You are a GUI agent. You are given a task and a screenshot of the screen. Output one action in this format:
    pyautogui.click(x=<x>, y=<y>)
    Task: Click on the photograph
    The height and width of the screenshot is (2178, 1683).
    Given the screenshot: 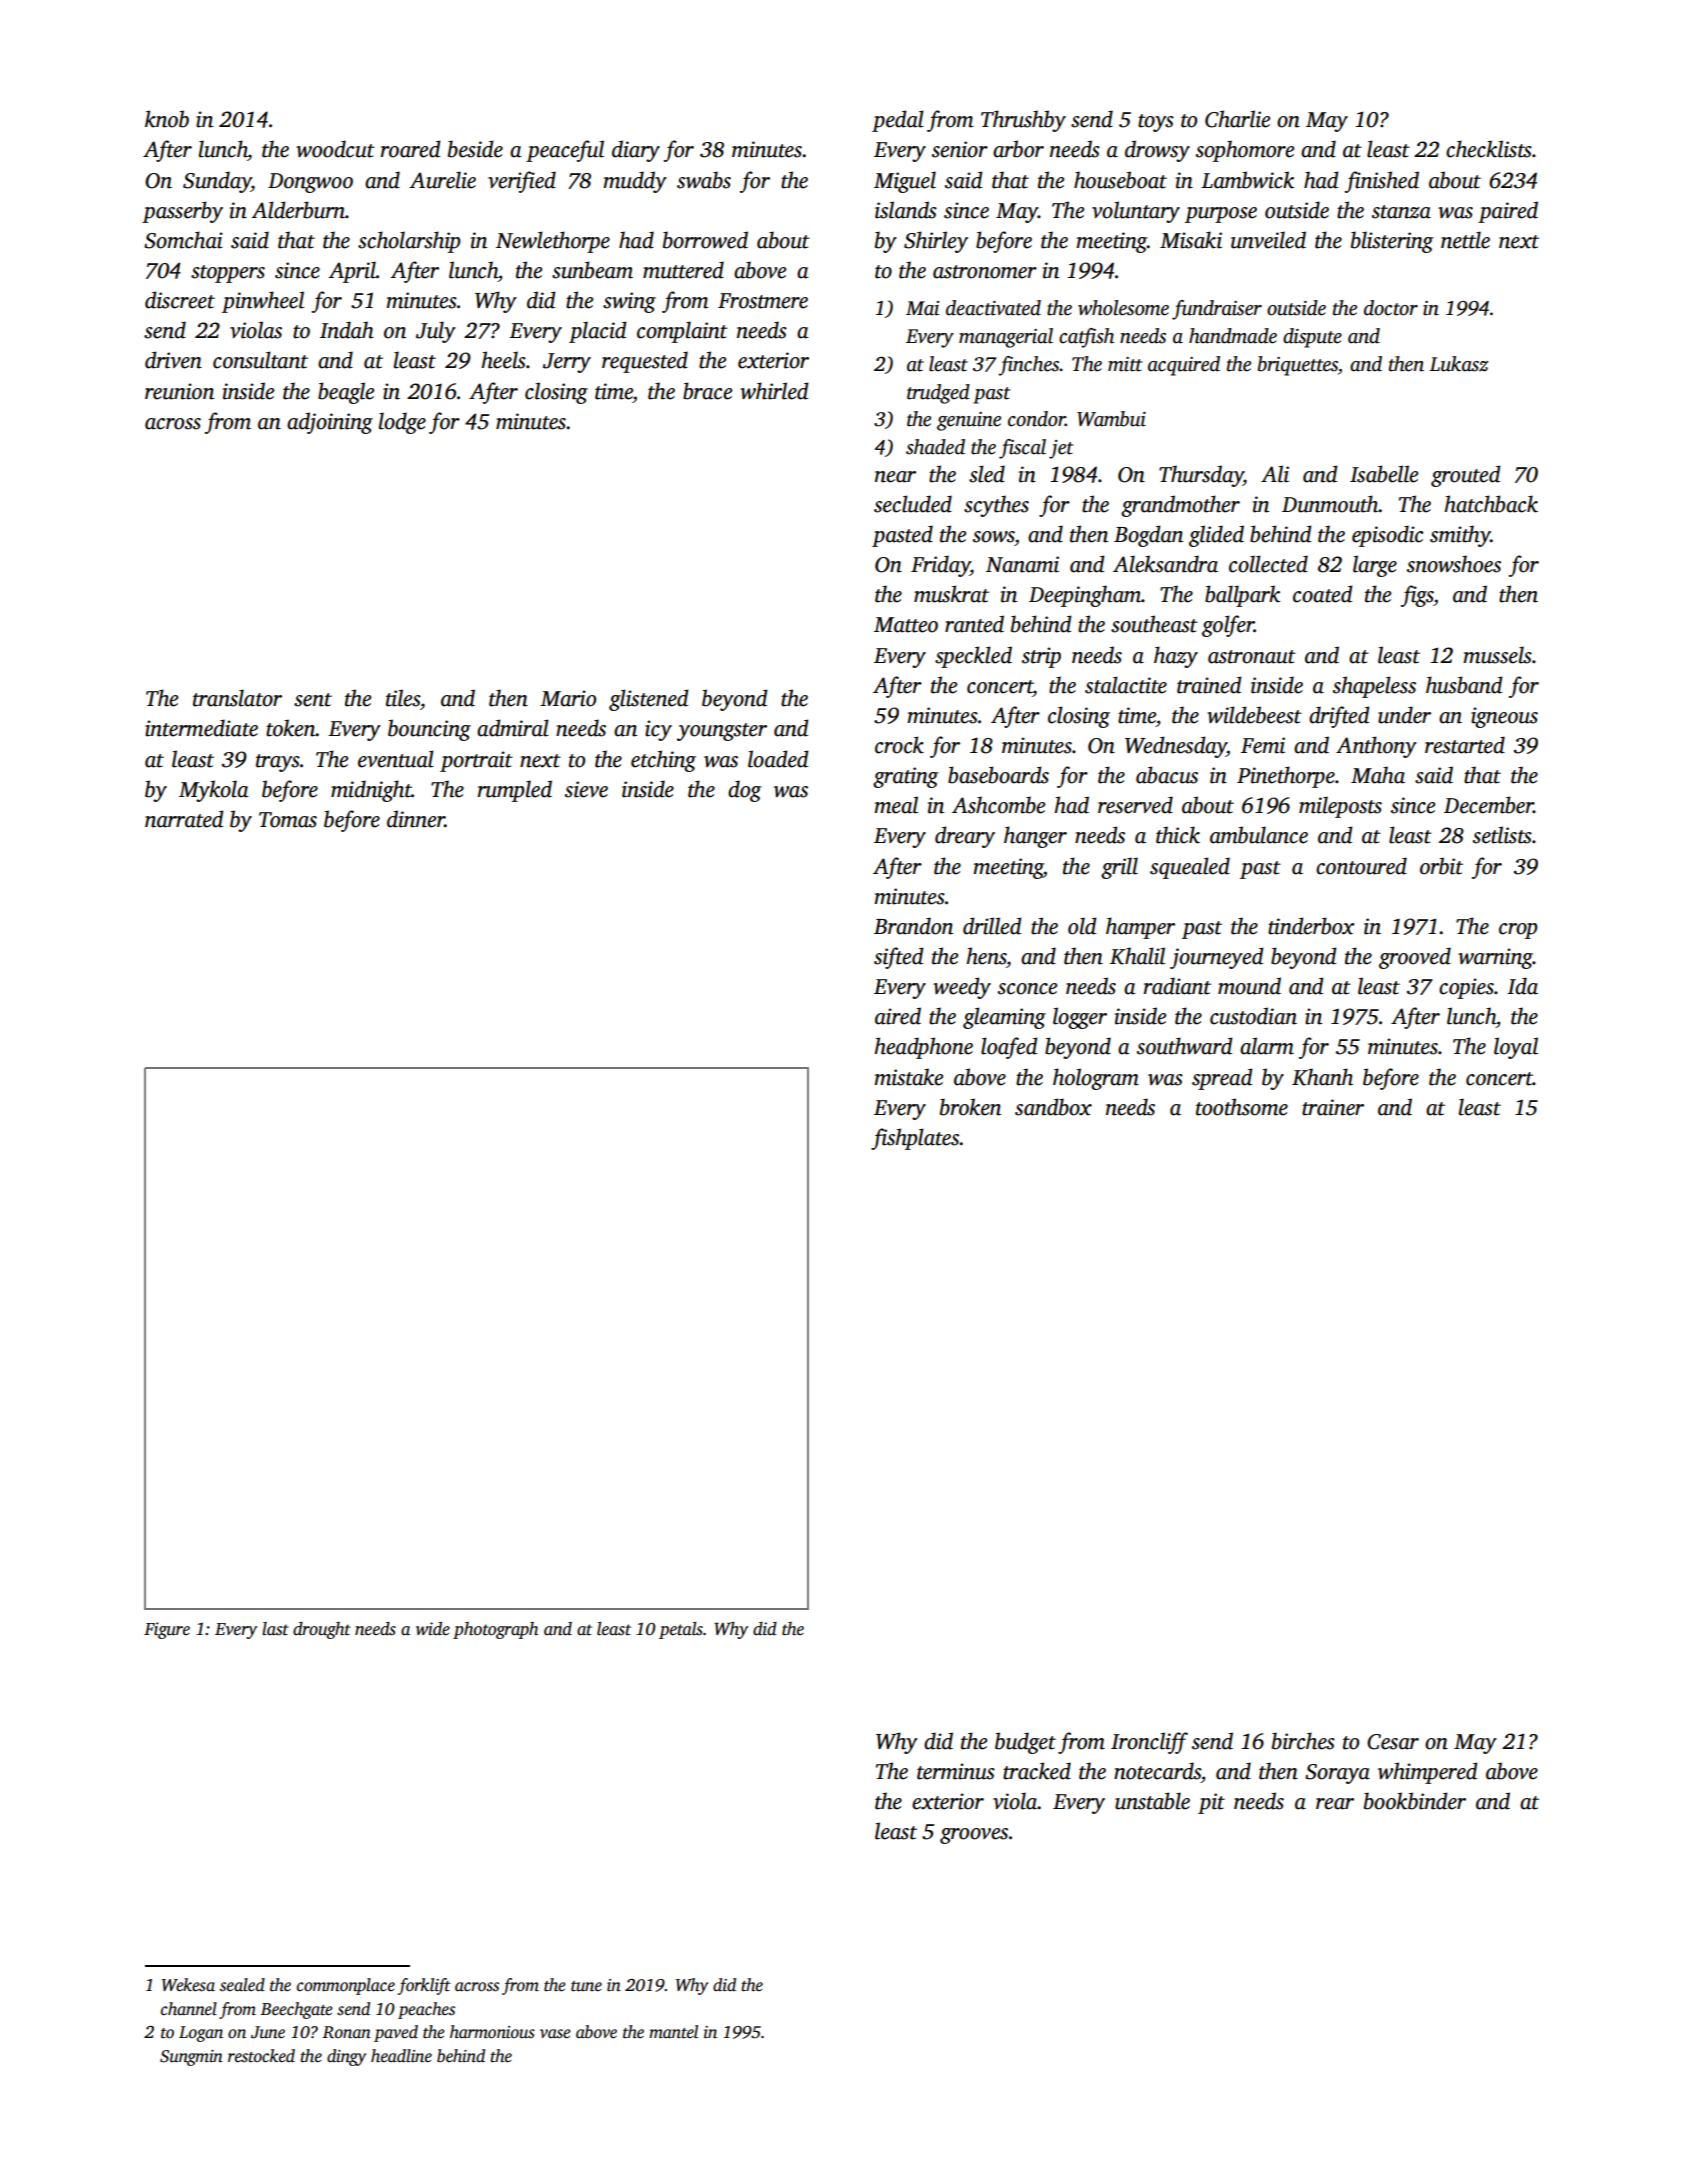 What is the action you would take?
    pyautogui.click(x=495, y=1630)
